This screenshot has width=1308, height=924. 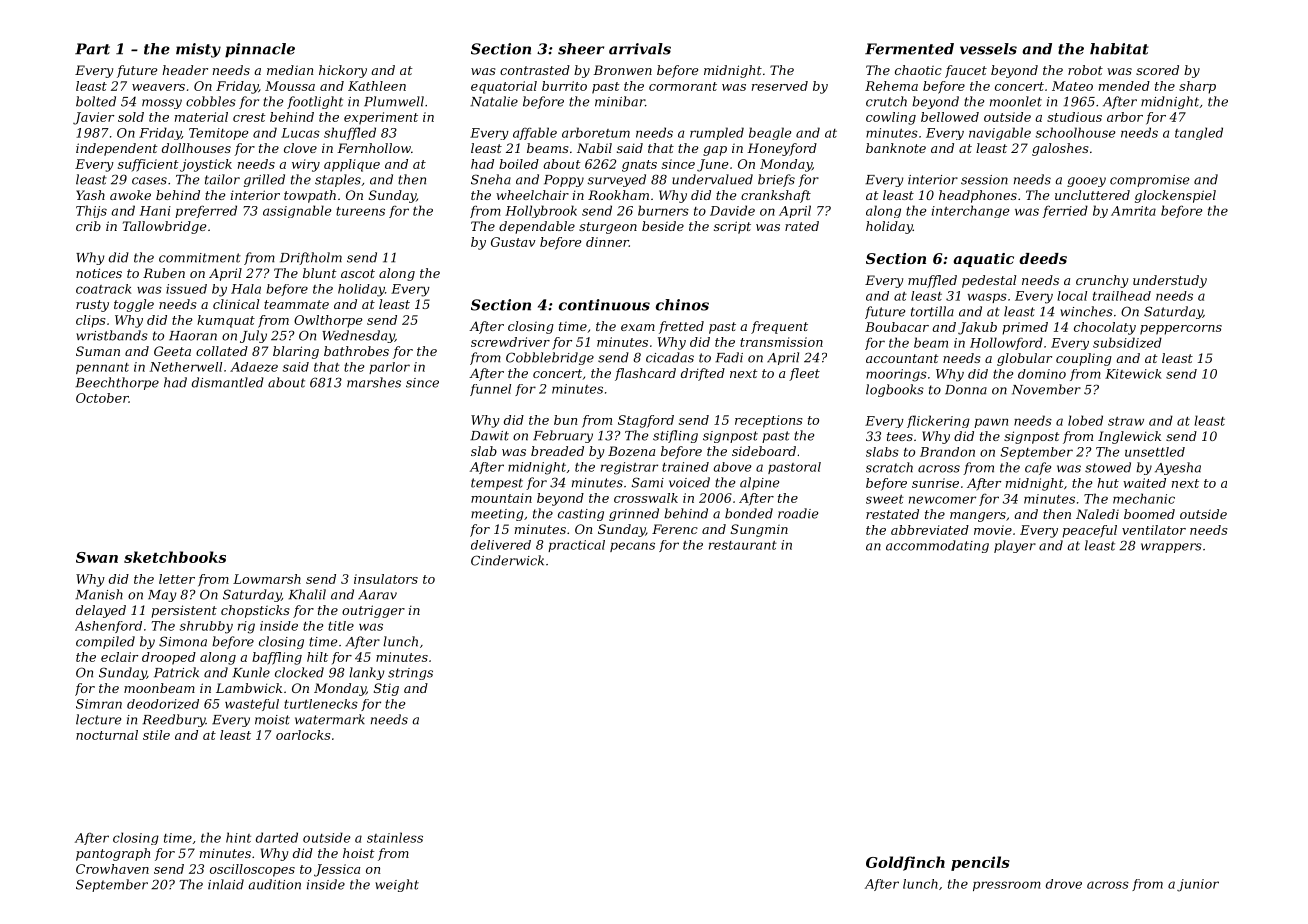 What do you see at coordinates (260, 50) in the screenshot?
I see `pinnacle` at bounding box center [260, 50].
